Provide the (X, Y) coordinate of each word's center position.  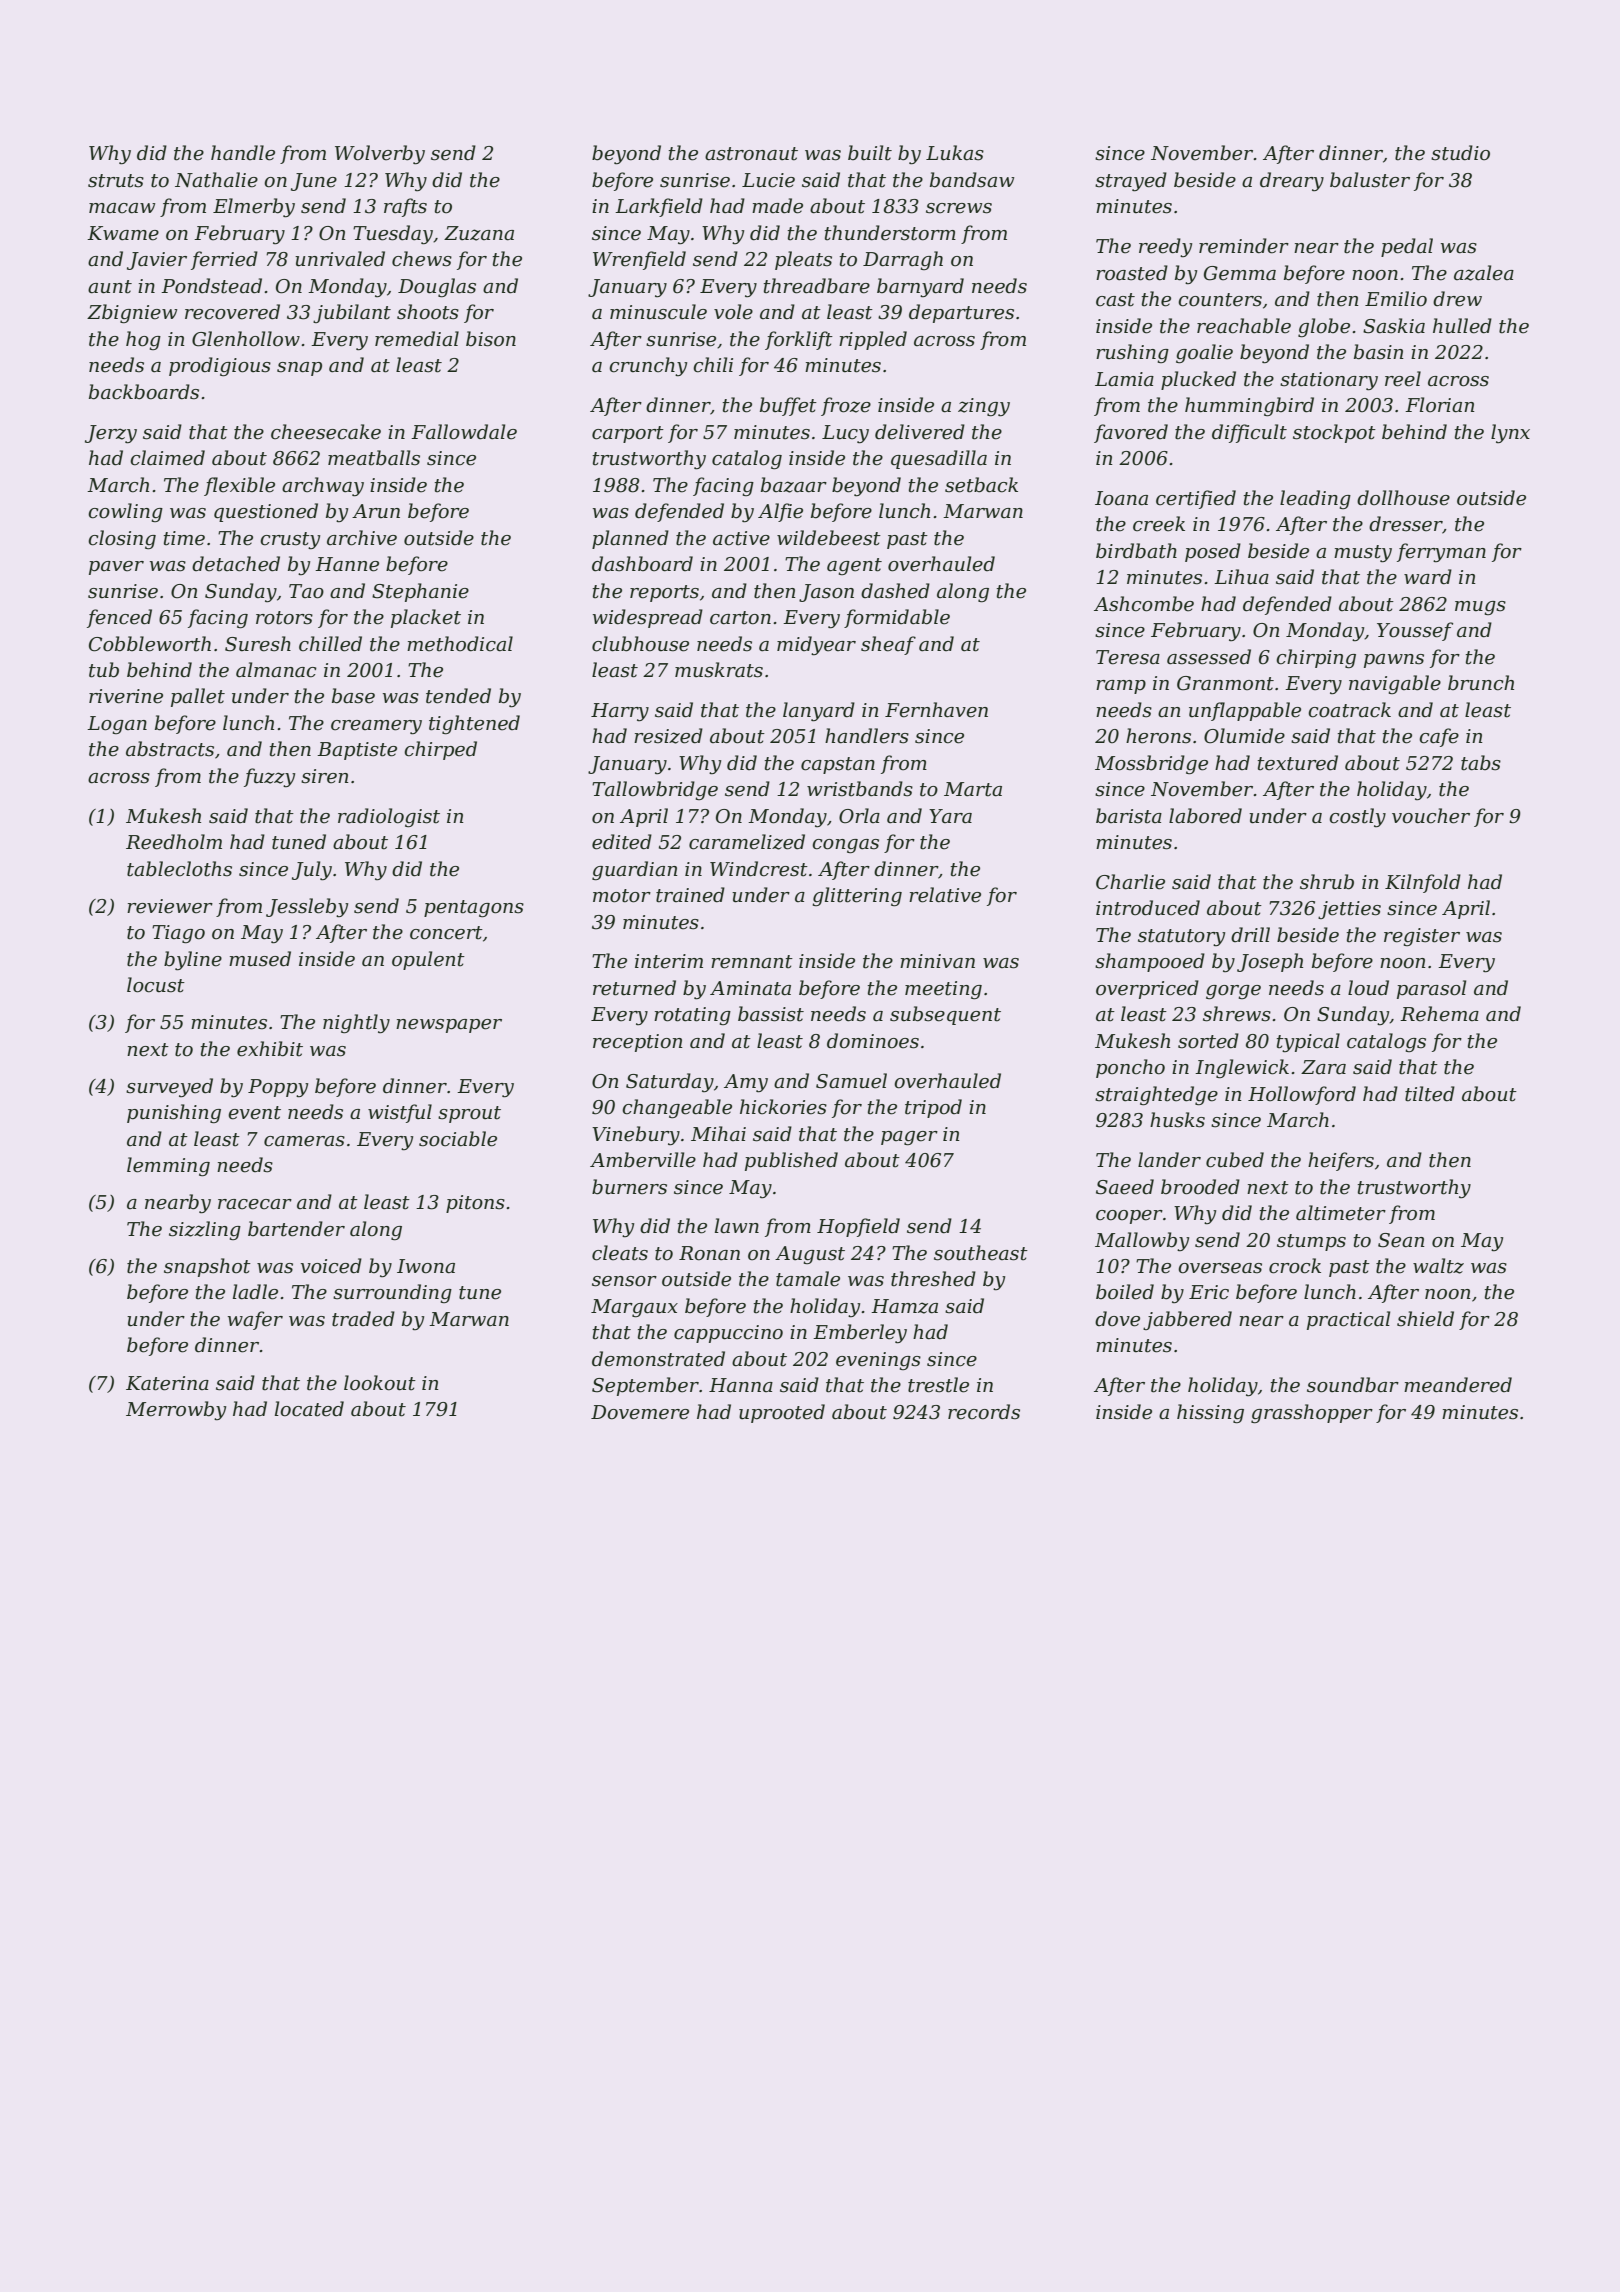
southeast (981, 1253)
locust (156, 985)
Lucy (845, 434)
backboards (144, 392)
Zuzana (479, 233)
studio (1460, 153)
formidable (897, 618)
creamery (376, 727)
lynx (1510, 433)
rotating (692, 1016)
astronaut (751, 154)
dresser (1406, 525)
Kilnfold (1423, 883)
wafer (255, 1320)
